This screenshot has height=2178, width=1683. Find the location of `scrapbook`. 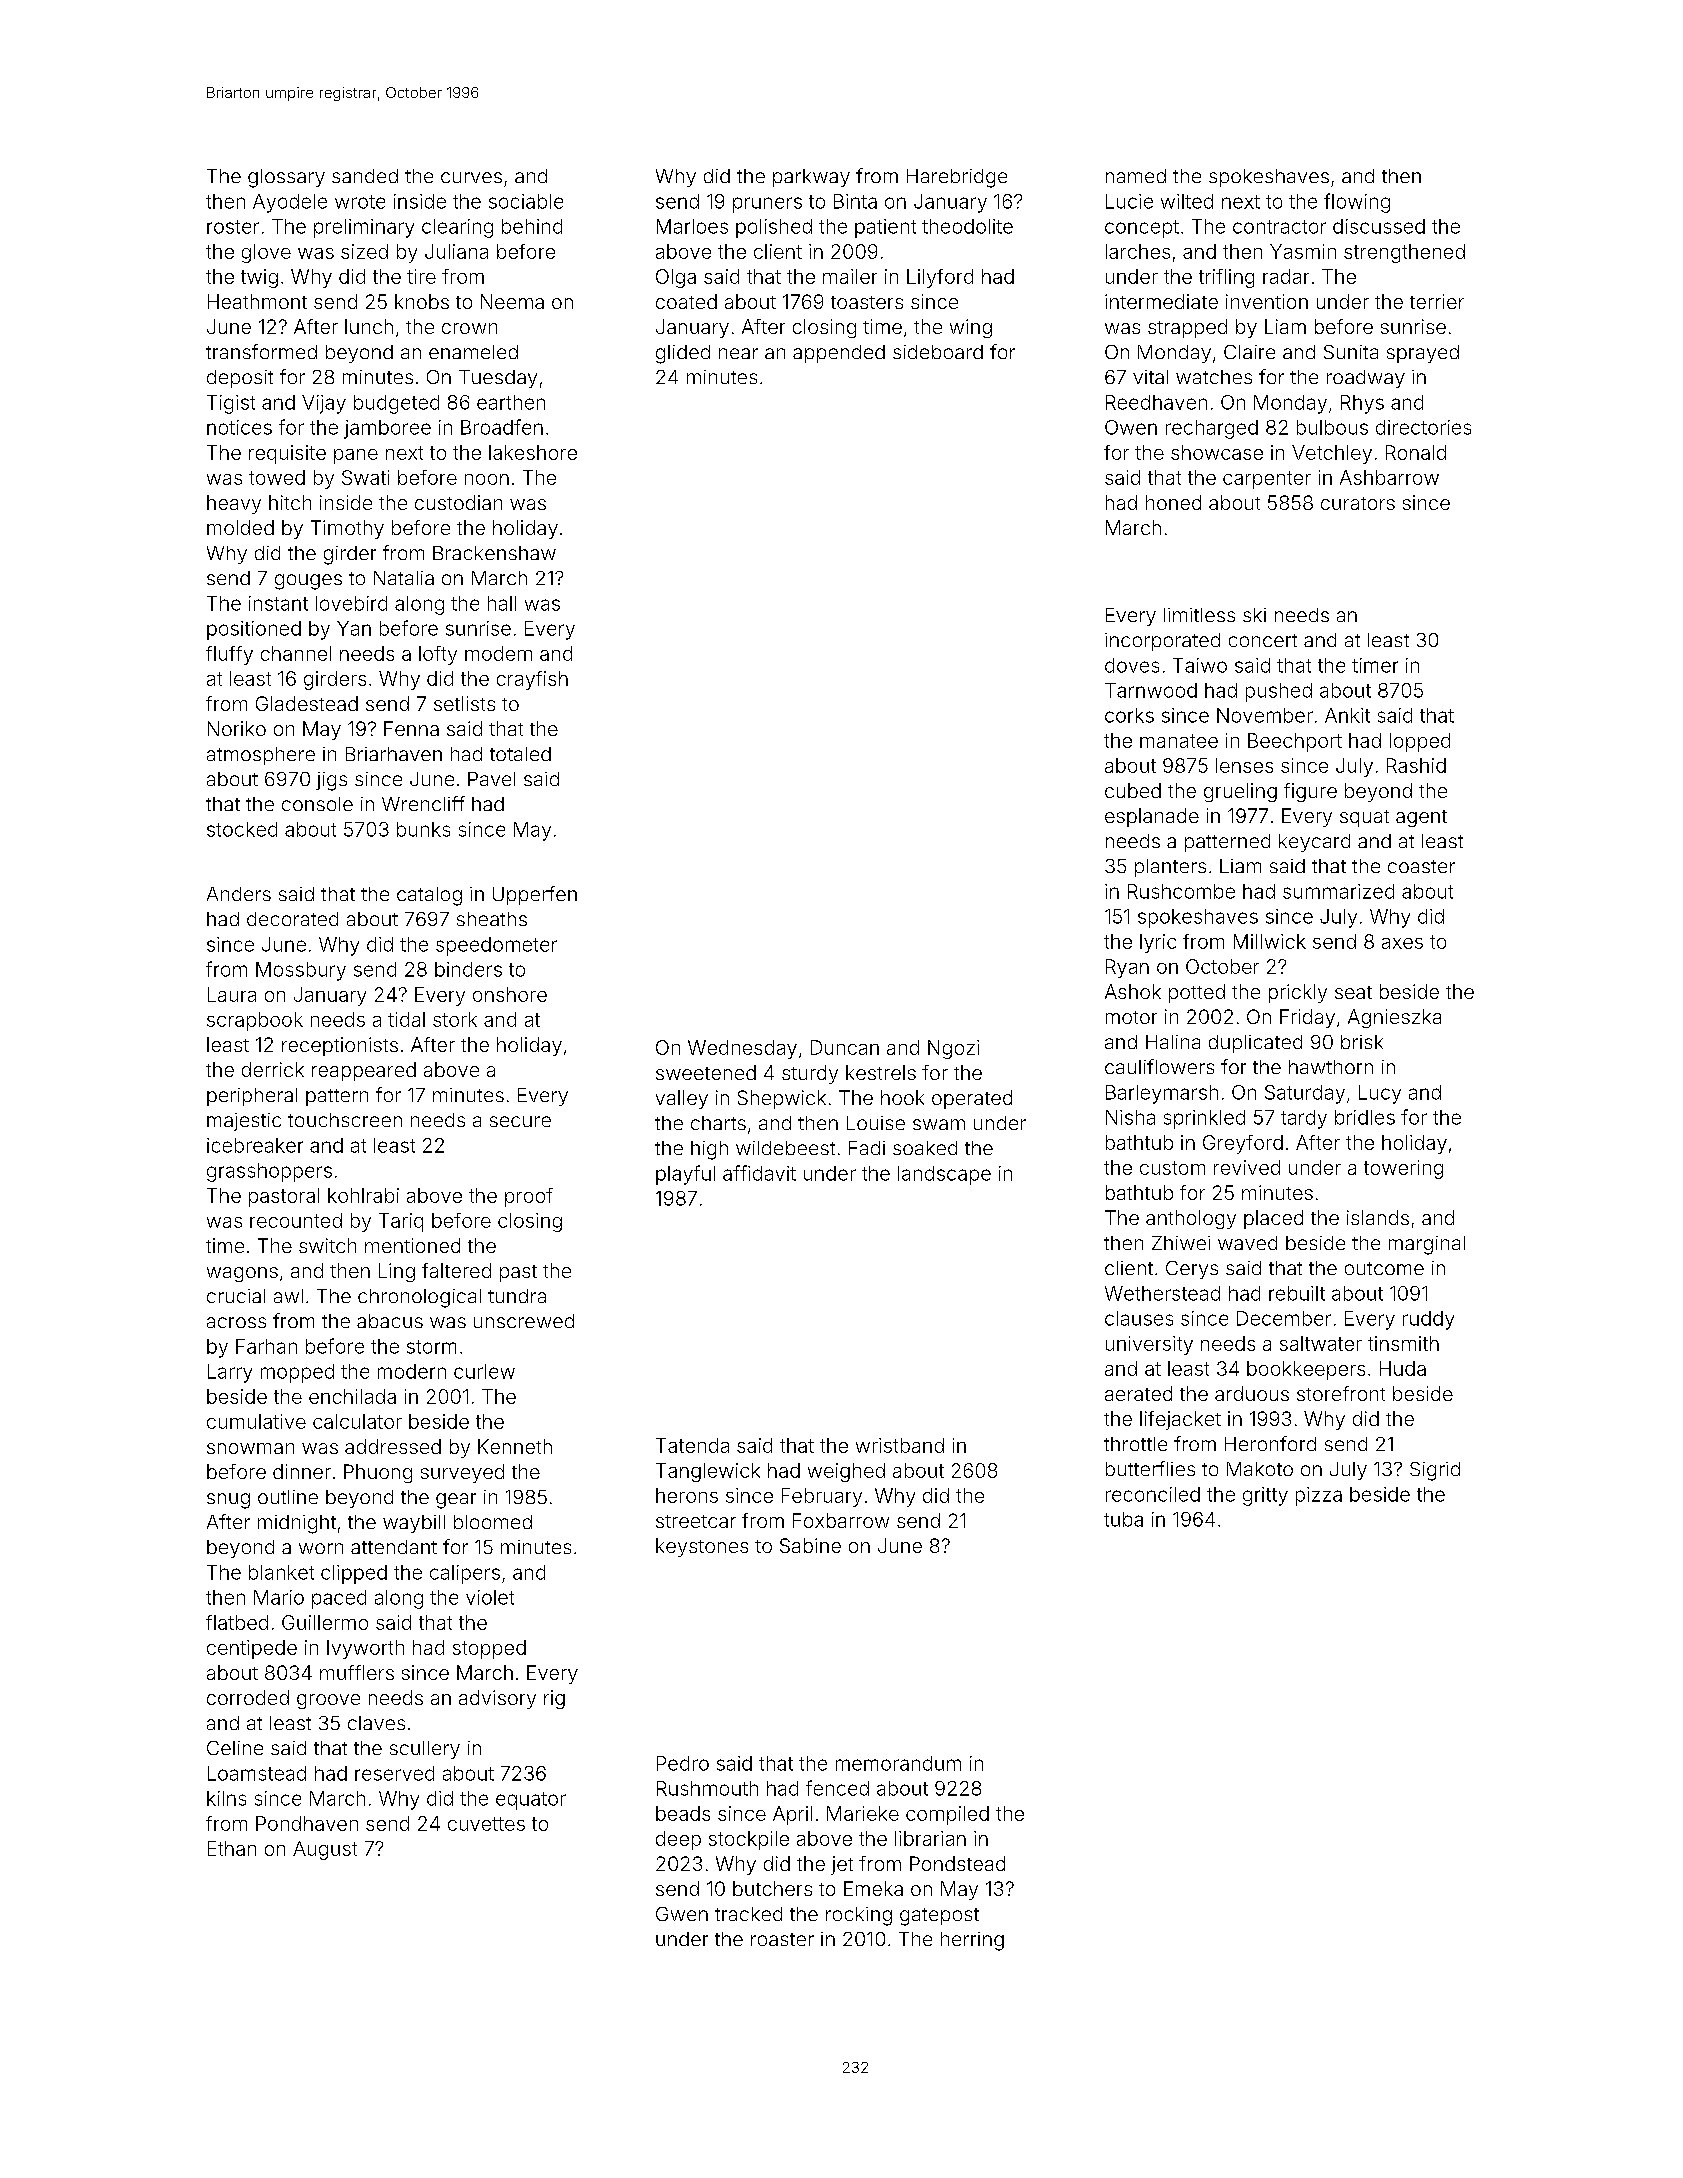

scrapbook is located at coordinates (255, 1021).
